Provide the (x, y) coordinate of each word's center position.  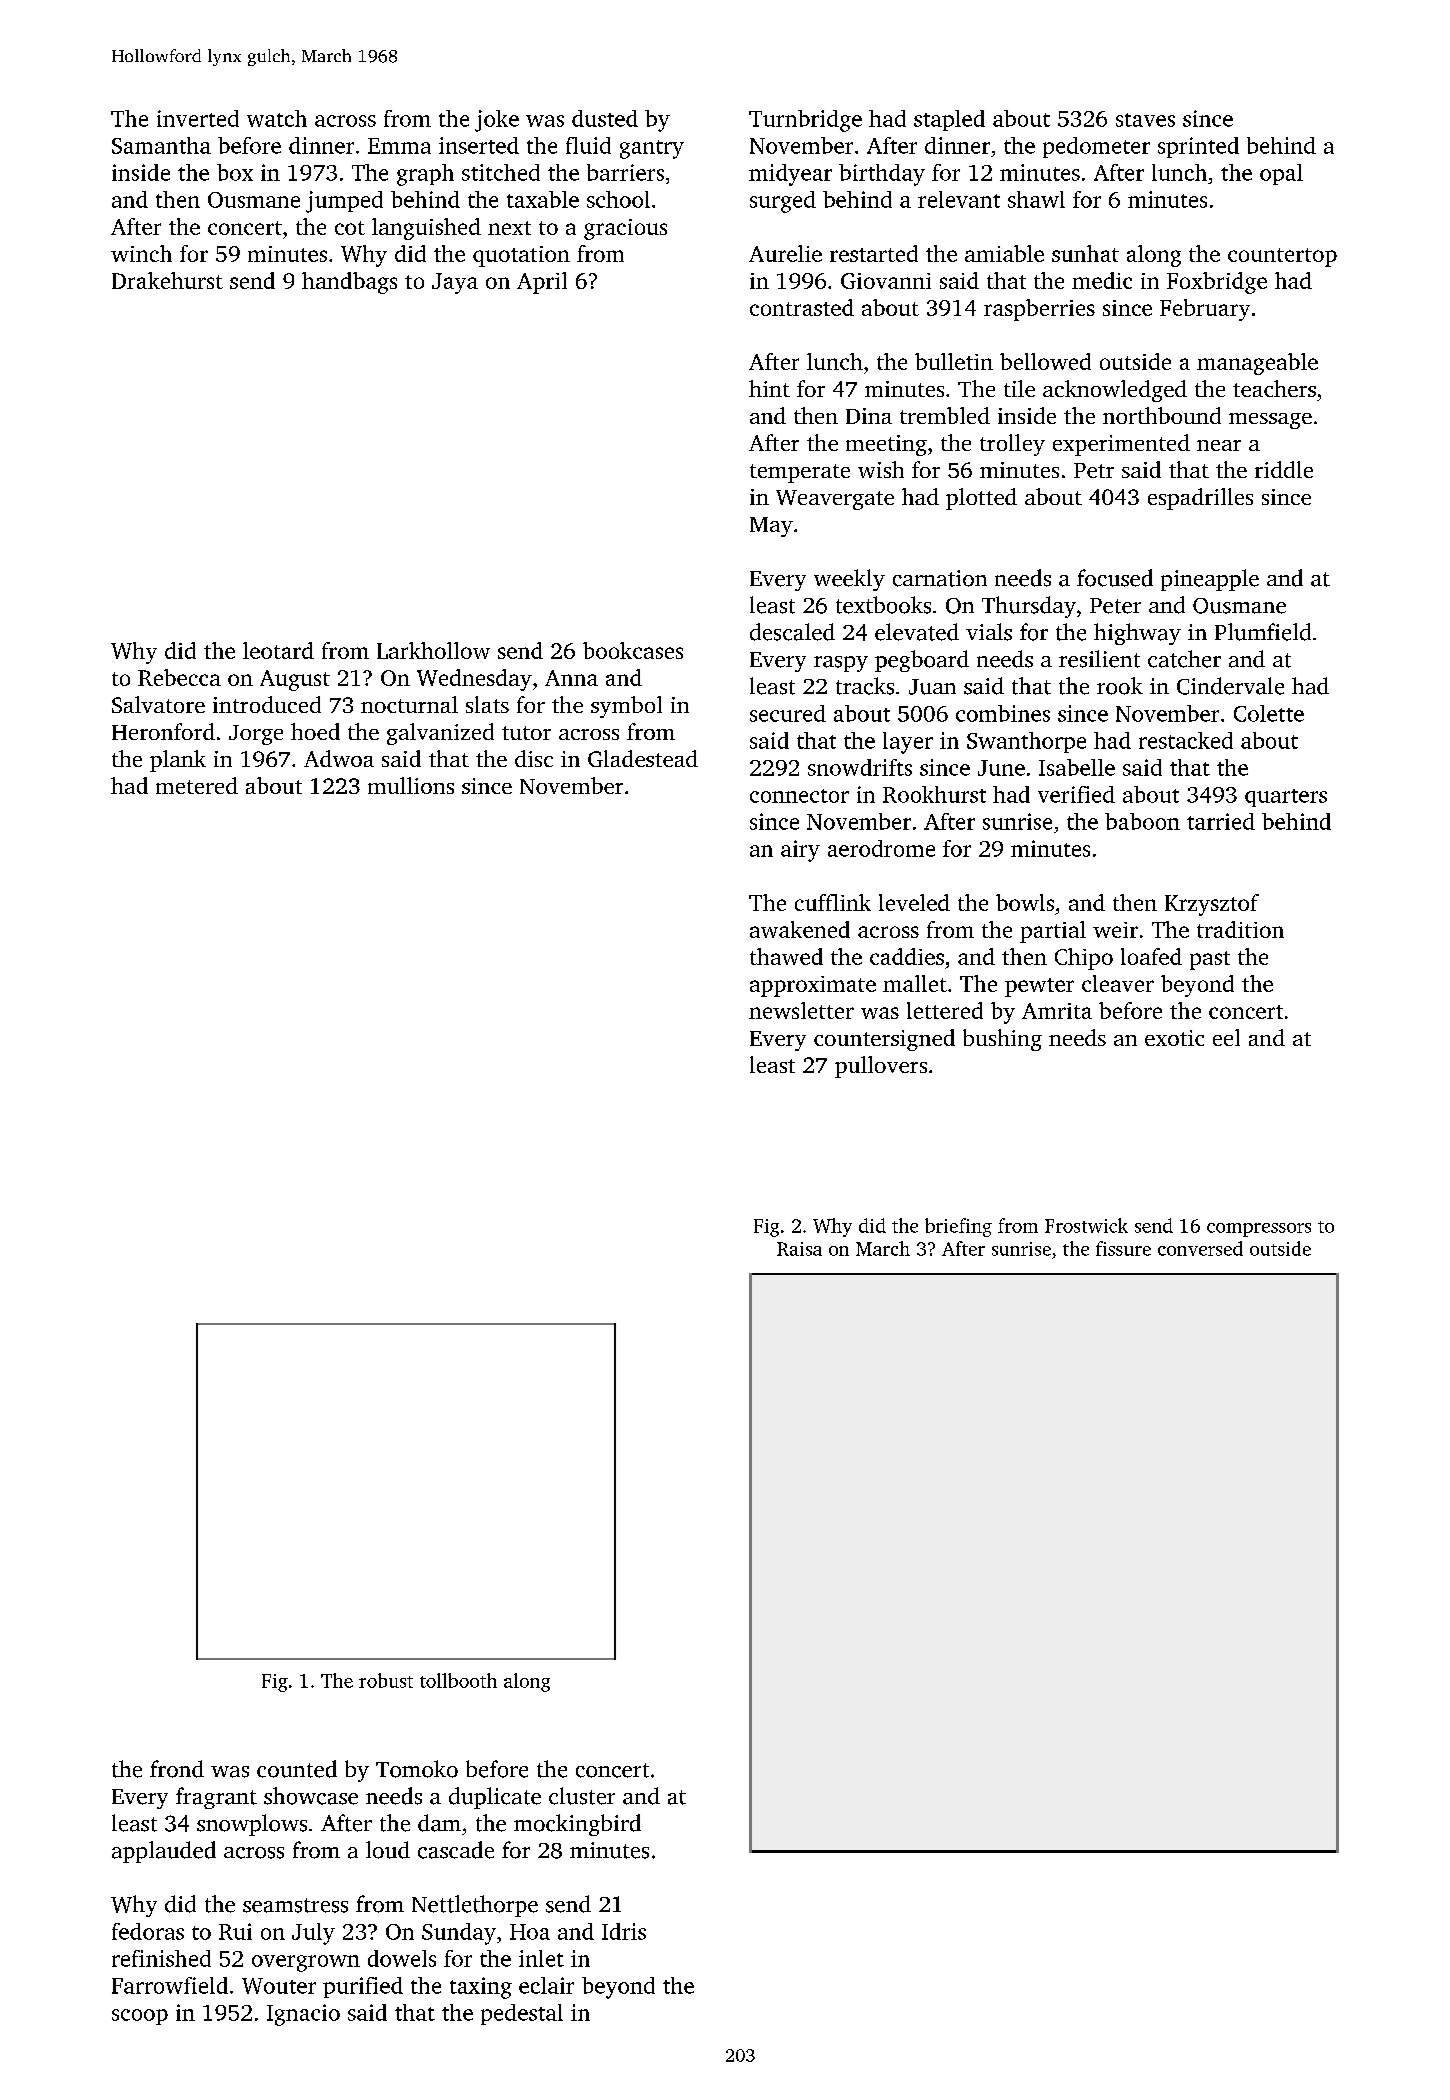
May (771, 527)
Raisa (799, 1249)
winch (141, 253)
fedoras (148, 1931)
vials (989, 632)
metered (197, 785)
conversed (1200, 1248)
